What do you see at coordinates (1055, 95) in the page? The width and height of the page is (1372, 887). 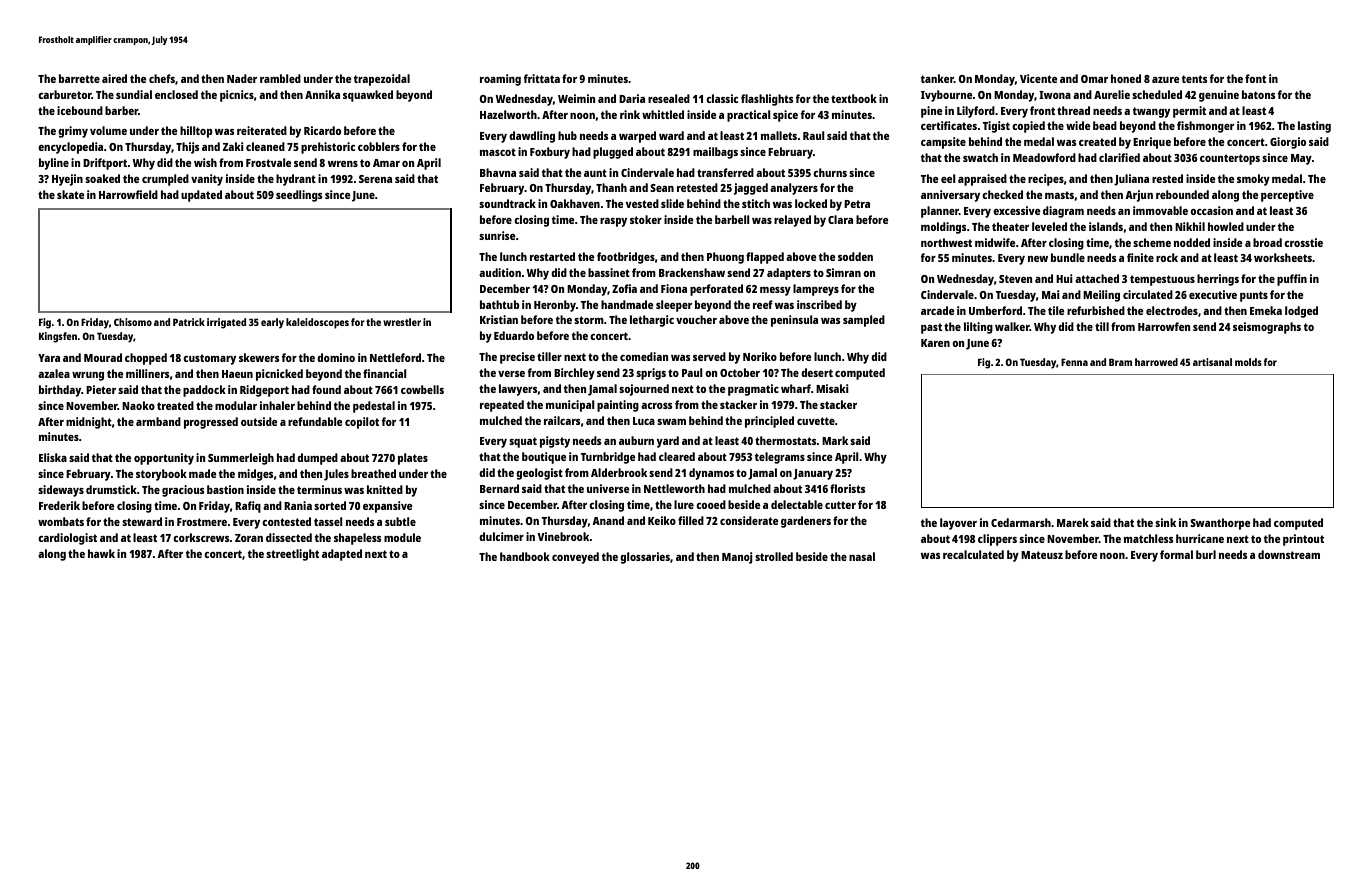 I see `Iwona` at bounding box center [1055, 95].
